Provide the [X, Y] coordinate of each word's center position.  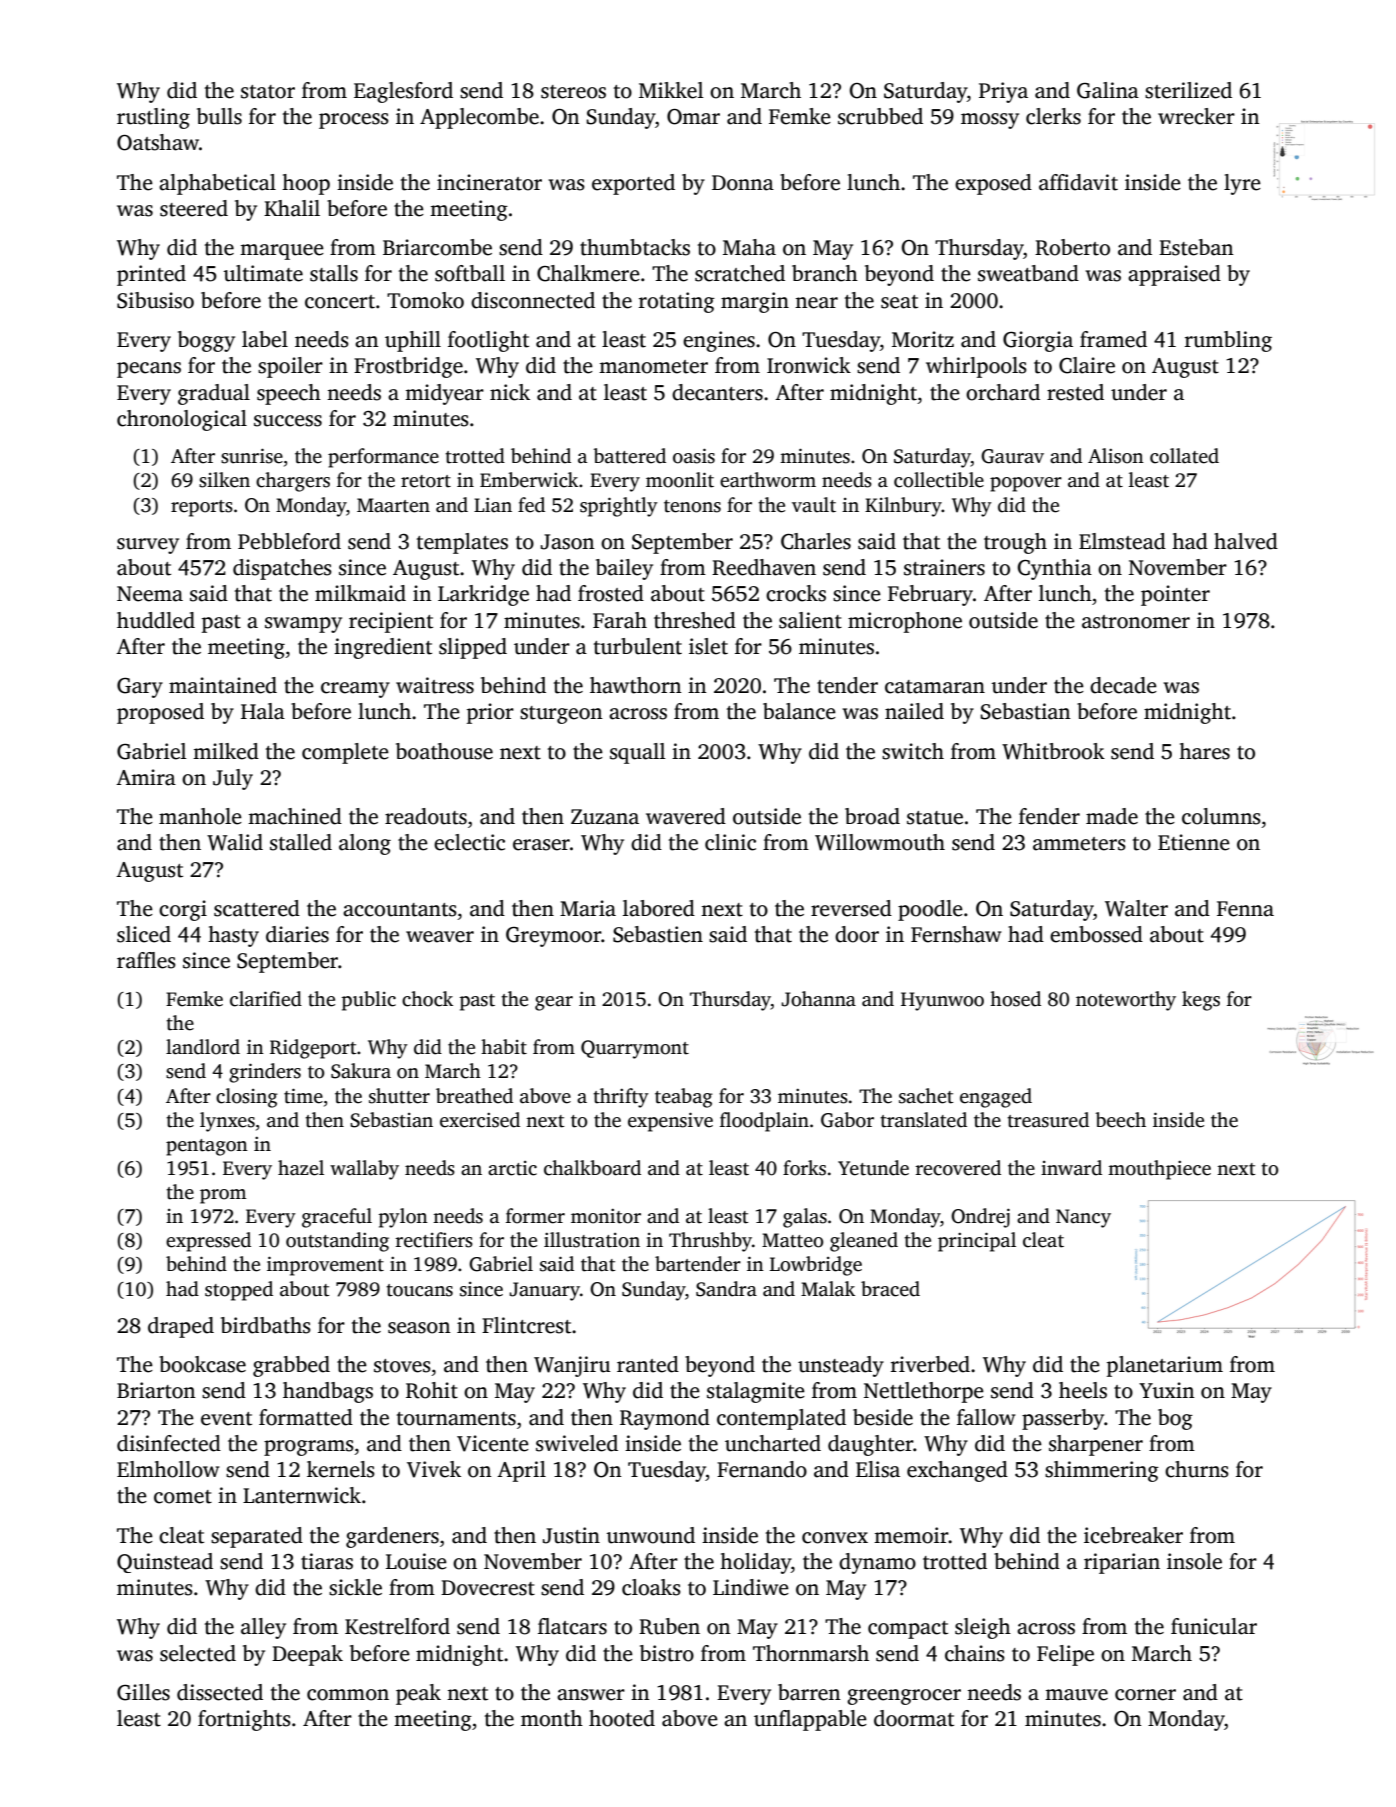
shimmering [1102, 1471]
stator [268, 92]
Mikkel [671, 90]
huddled [156, 620]
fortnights [244, 1720]
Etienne [1194, 842]
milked [226, 751]
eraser [541, 845]
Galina [1108, 90]
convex [835, 1538]
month [552, 1718]
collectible [939, 480]
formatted [306, 1417]
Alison [1116, 456]
